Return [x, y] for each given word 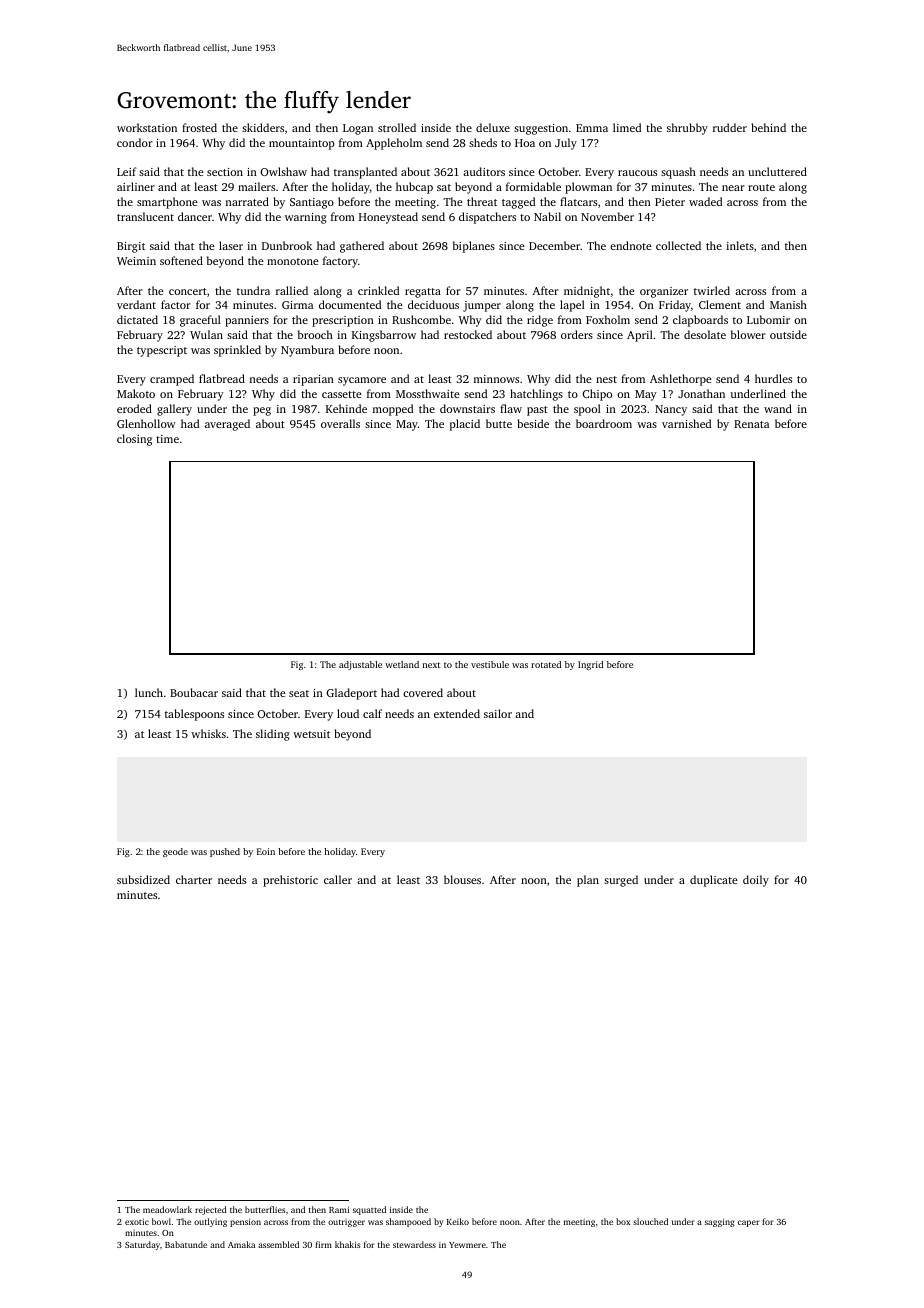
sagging [720, 1222]
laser [231, 245]
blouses [462, 879]
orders [577, 334]
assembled [278, 1244]
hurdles [773, 378]
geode [175, 852]
